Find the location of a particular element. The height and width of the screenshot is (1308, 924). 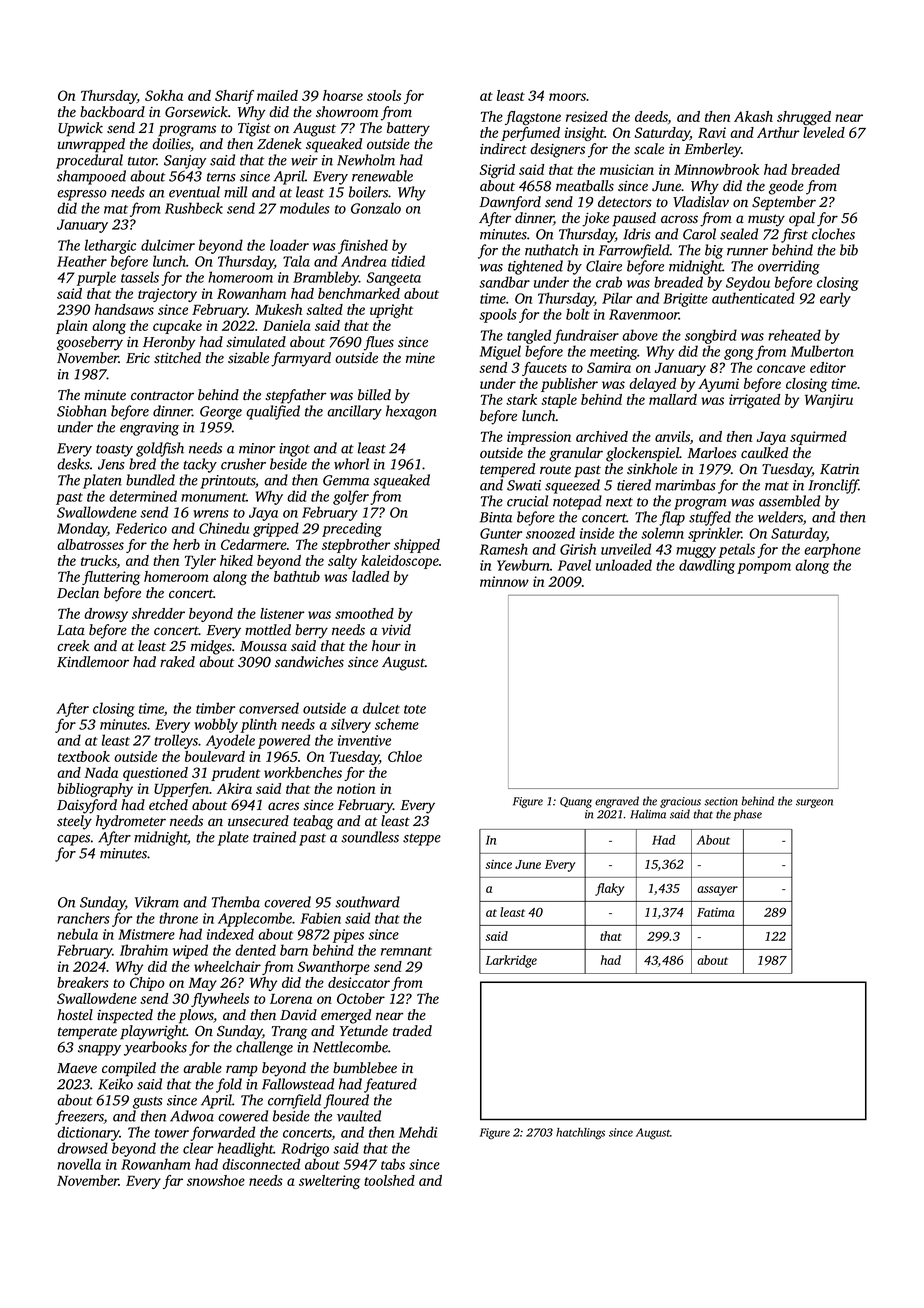

conversed is located at coordinates (269, 708).
